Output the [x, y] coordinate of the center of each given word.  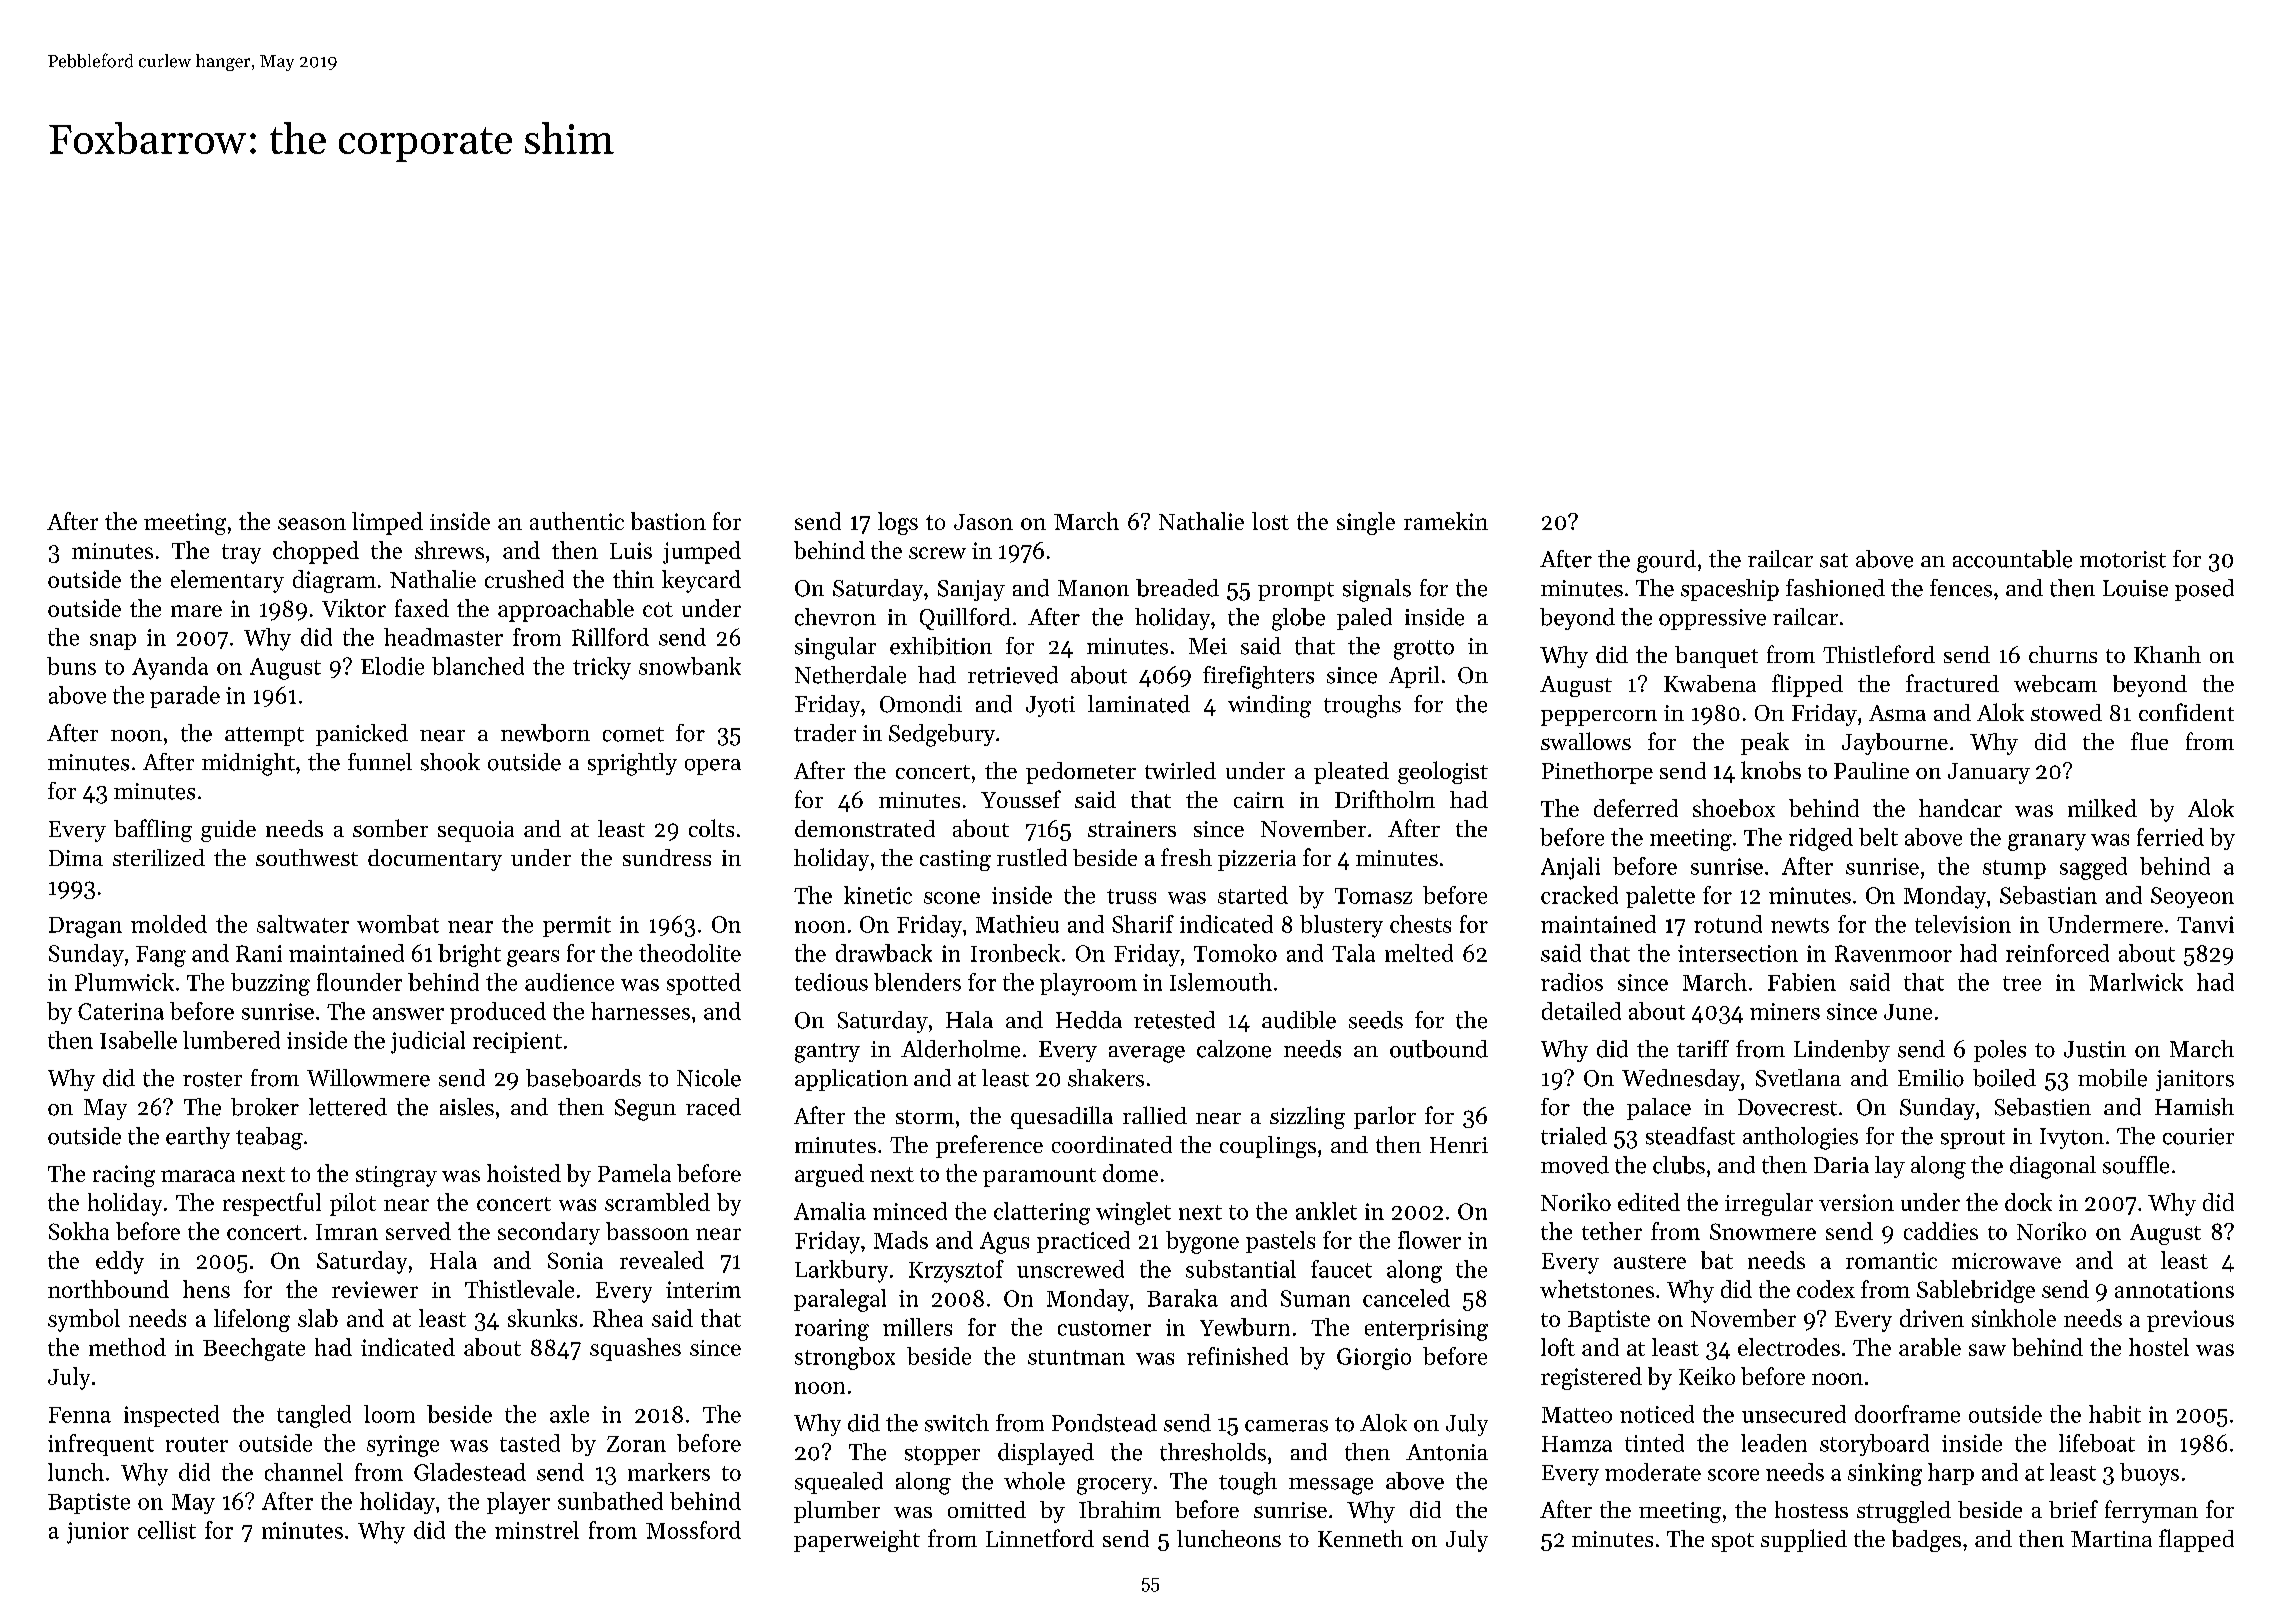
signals [1377, 590]
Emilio [1931, 1078]
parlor [1385, 1117]
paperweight [857, 1541]
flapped [2196, 1540]
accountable [2012, 559]
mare [196, 611]
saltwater [303, 924]
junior [98, 1533]
